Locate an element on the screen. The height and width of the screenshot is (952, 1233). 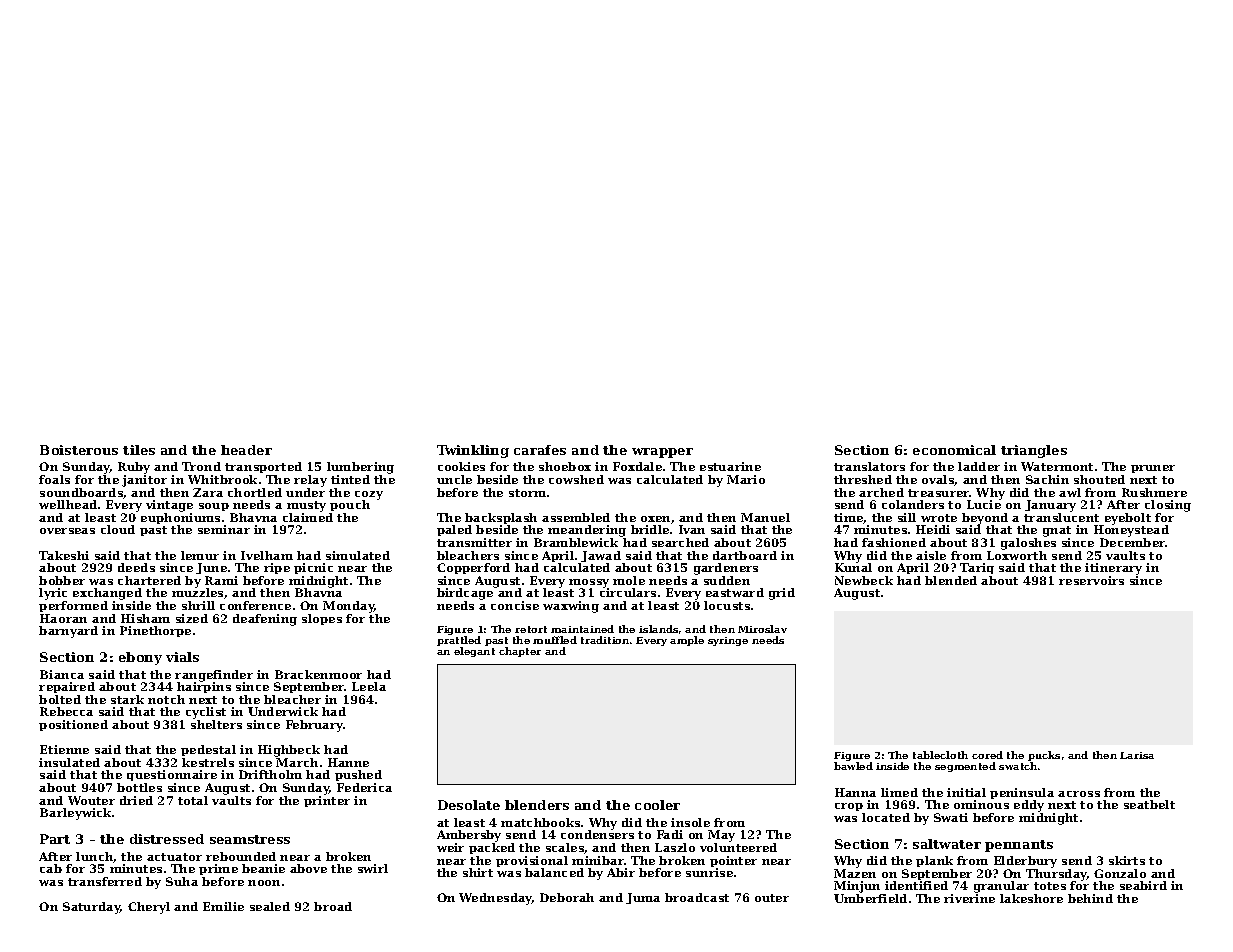
header is located at coordinates (246, 450).
